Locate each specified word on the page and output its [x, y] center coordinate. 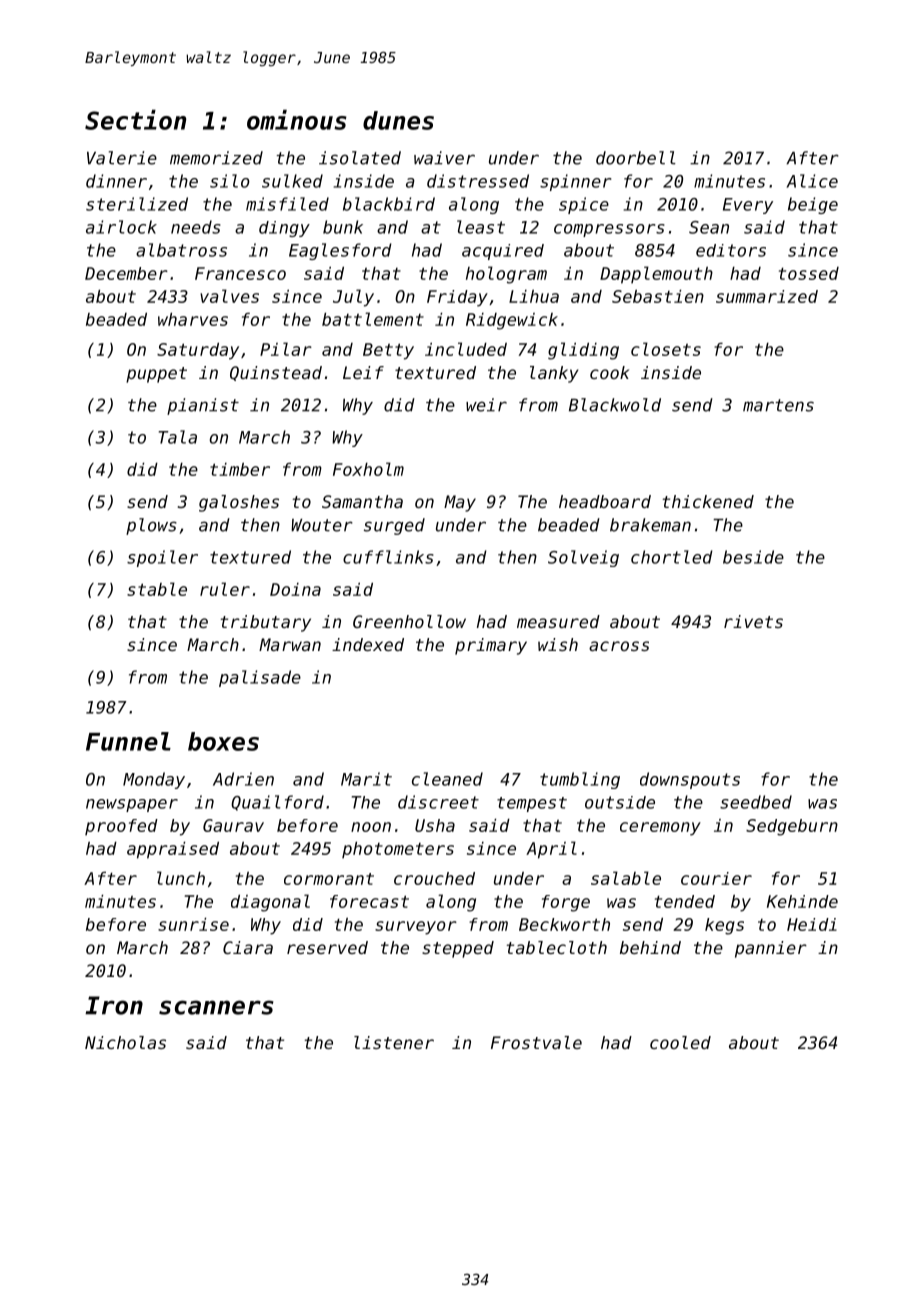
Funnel [128, 741]
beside [753, 557]
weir [486, 405]
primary [491, 646]
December [126, 273]
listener [394, 1042]
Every [748, 206]
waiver [444, 158]
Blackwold [615, 405]
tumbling [580, 780]
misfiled [287, 204]
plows [151, 526]
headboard [605, 501]
